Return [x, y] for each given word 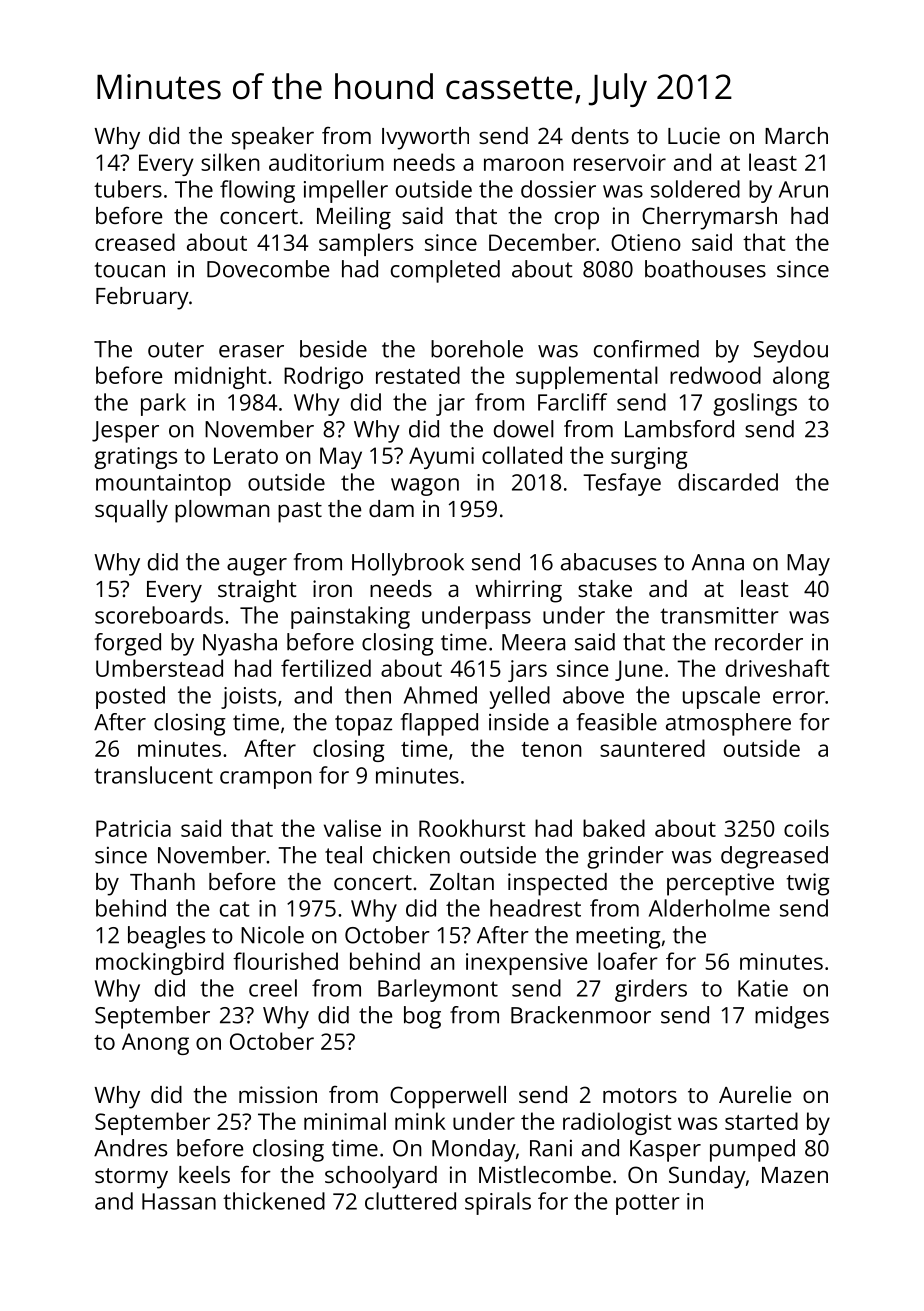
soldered [695, 189]
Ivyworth [425, 138]
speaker [273, 138]
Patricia [133, 828]
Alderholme [709, 908]
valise [352, 828]
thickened [274, 1201]
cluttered [410, 1201]
